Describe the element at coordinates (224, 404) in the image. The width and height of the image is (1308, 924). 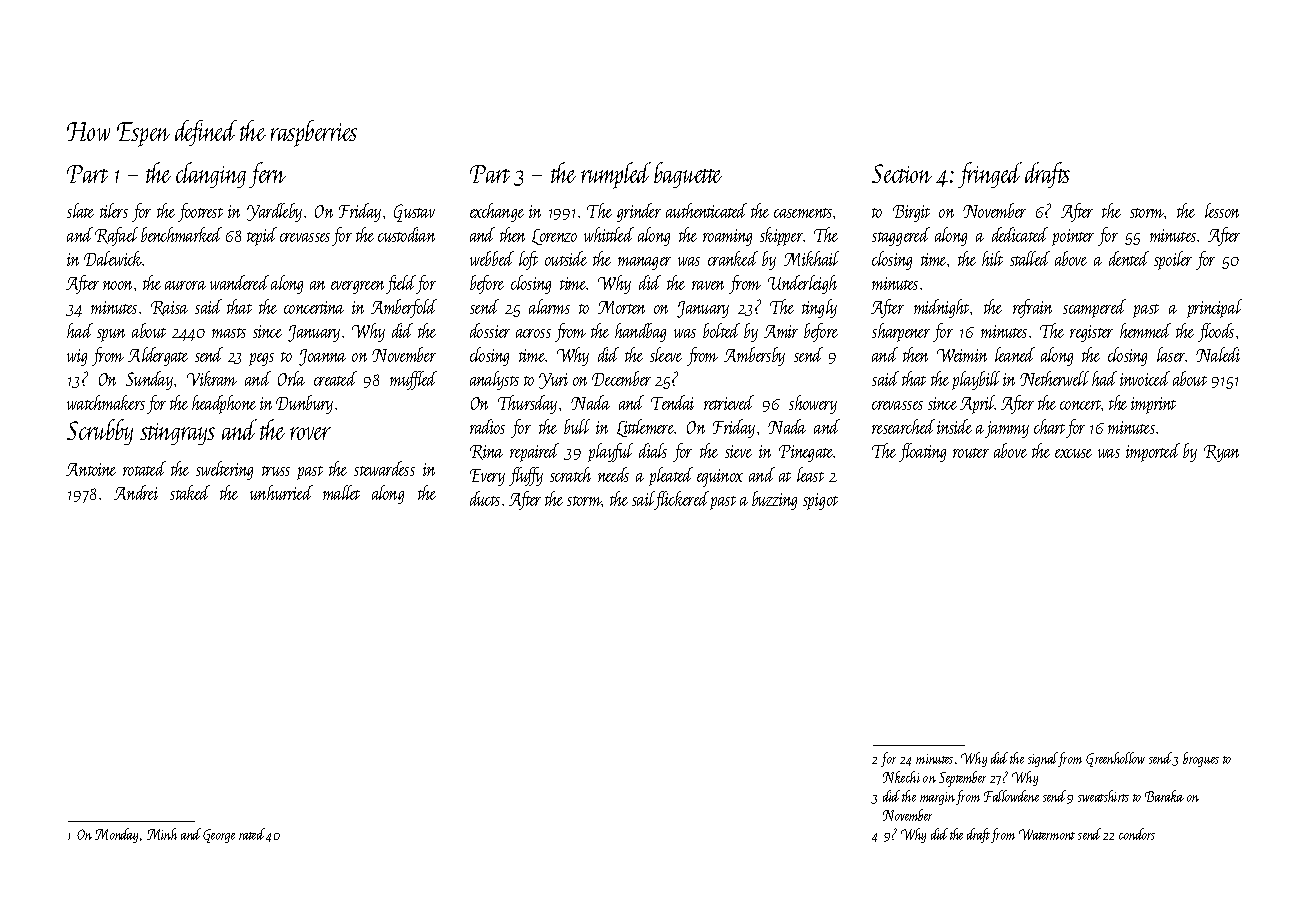
I see `headphone` at that location.
